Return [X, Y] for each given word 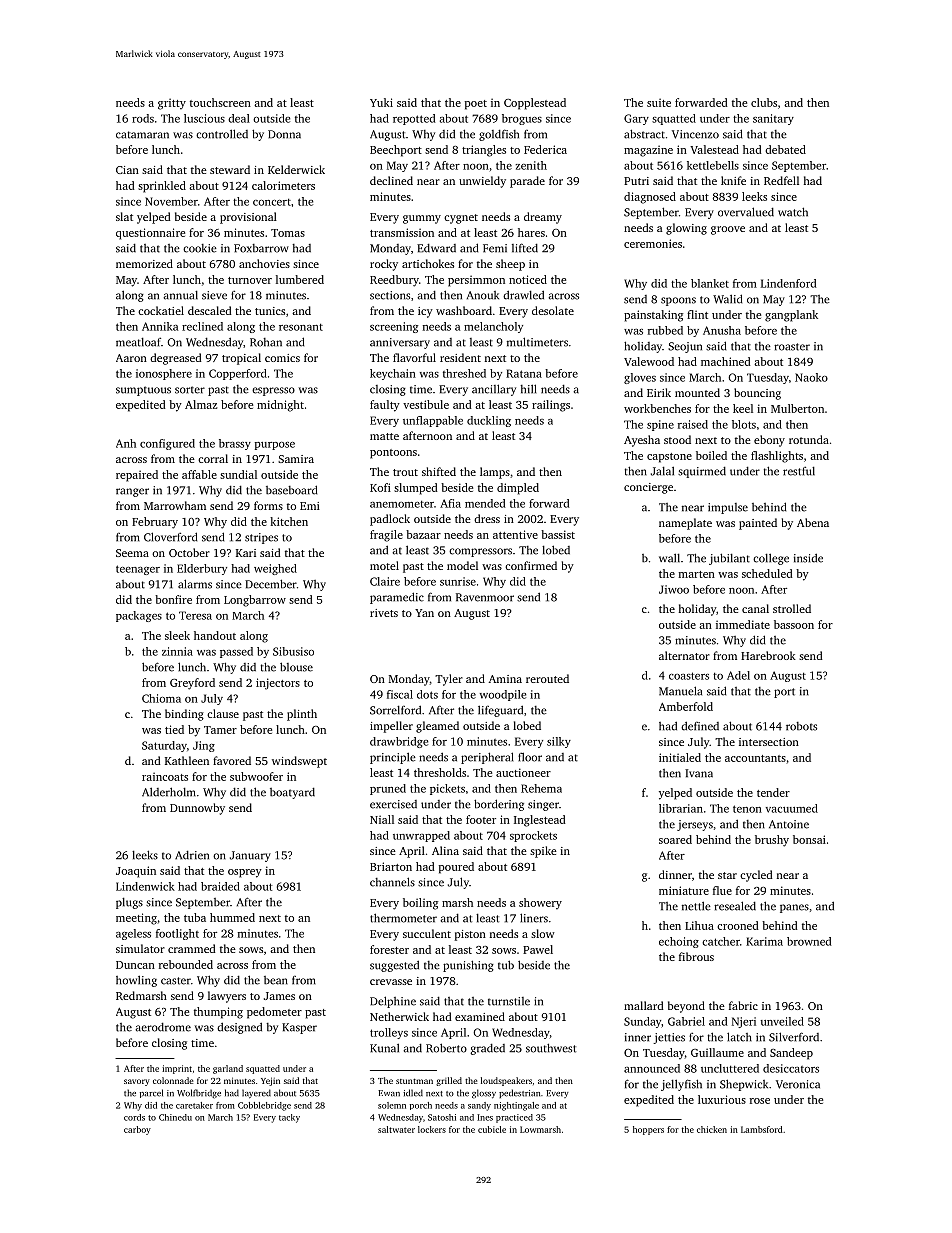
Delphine [393, 1002]
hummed [232, 917]
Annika [160, 326]
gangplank [791, 316]
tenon [747, 809]
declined [391, 180]
